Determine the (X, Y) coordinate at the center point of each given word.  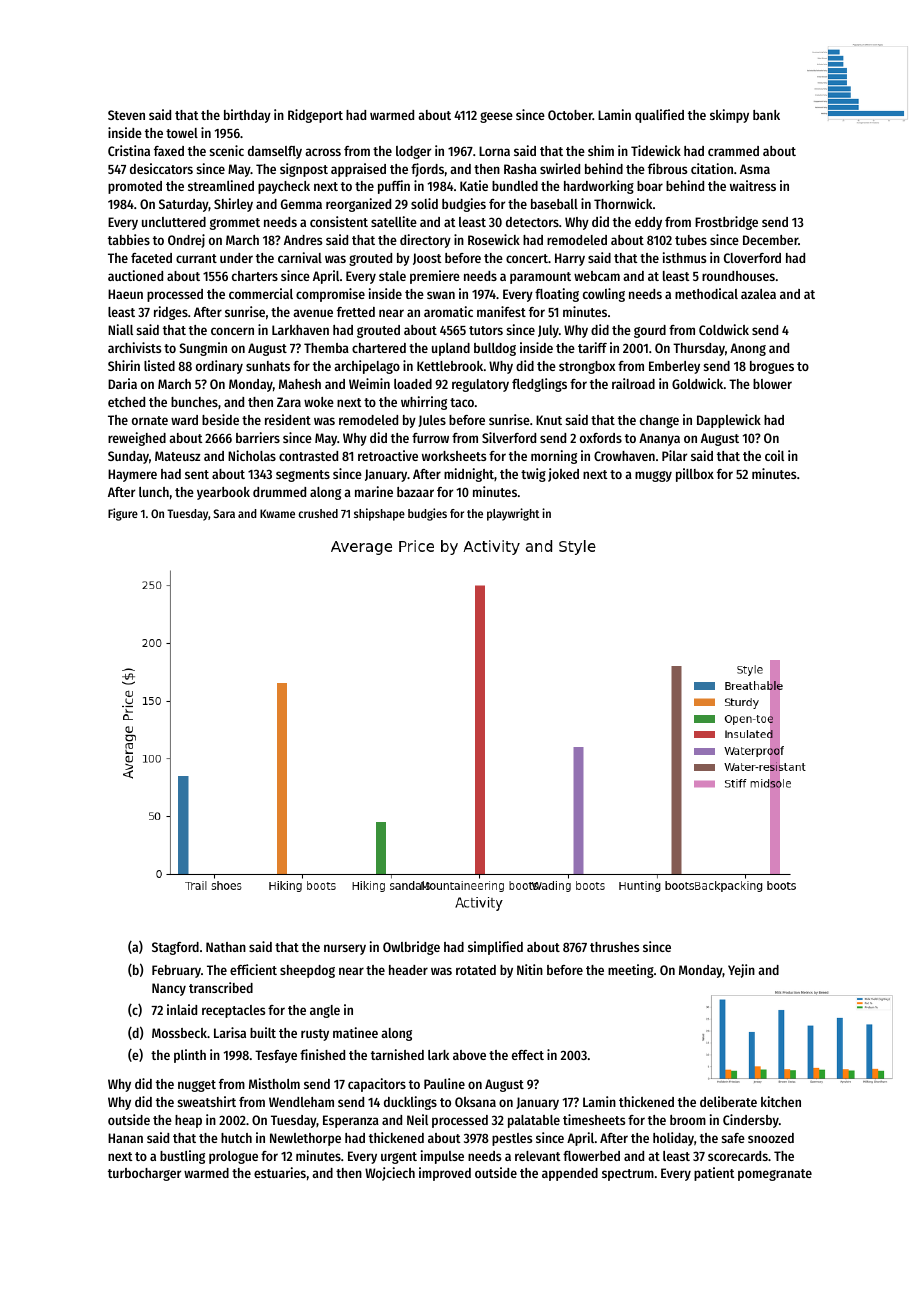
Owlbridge (411, 948)
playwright (513, 514)
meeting (631, 971)
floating (557, 295)
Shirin (124, 365)
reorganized (358, 205)
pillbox (695, 475)
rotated (476, 970)
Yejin (741, 971)
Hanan (125, 1138)
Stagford (175, 948)
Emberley (674, 367)
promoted (135, 187)
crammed (733, 151)
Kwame (277, 513)
